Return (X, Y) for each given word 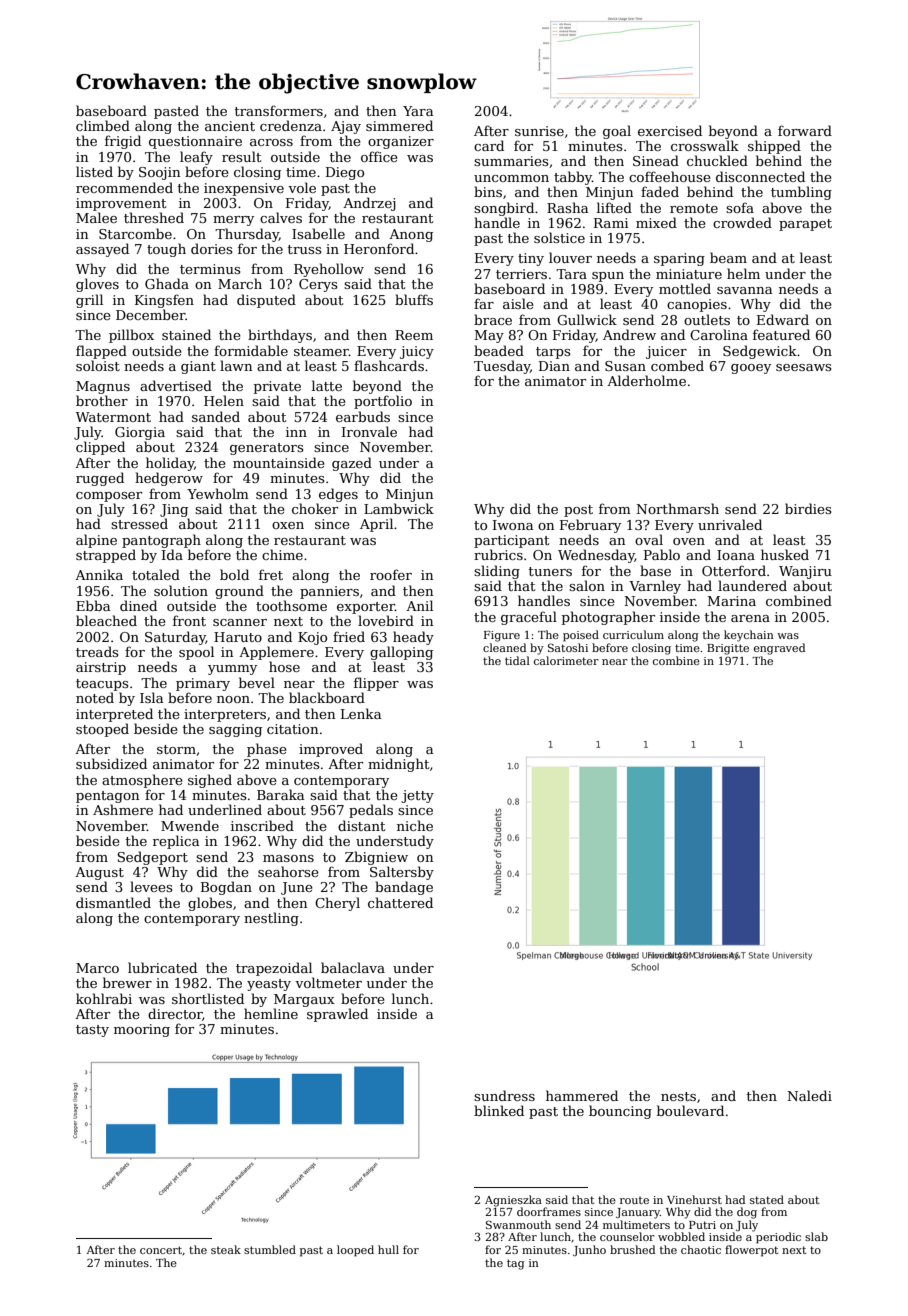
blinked (499, 1110)
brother (102, 400)
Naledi (809, 1095)
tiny (531, 259)
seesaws (804, 367)
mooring (142, 1030)
